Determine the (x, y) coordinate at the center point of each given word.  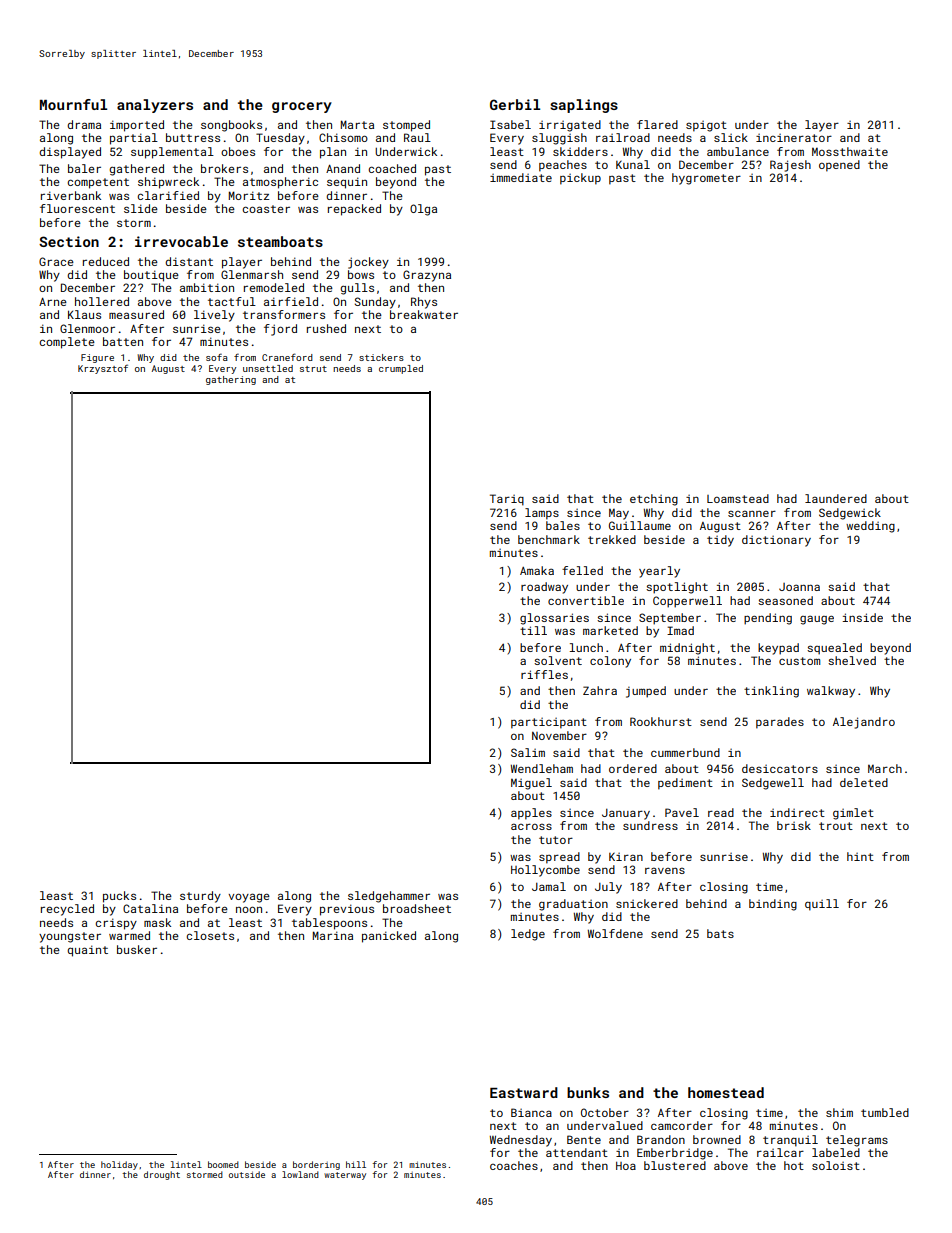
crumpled (401, 369)
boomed (223, 1164)
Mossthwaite (850, 151)
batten (123, 341)
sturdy (200, 897)
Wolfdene (615, 933)
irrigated (570, 126)
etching (654, 500)
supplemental (172, 153)
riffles (544, 674)
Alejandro (864, 723)
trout (836, 826)
